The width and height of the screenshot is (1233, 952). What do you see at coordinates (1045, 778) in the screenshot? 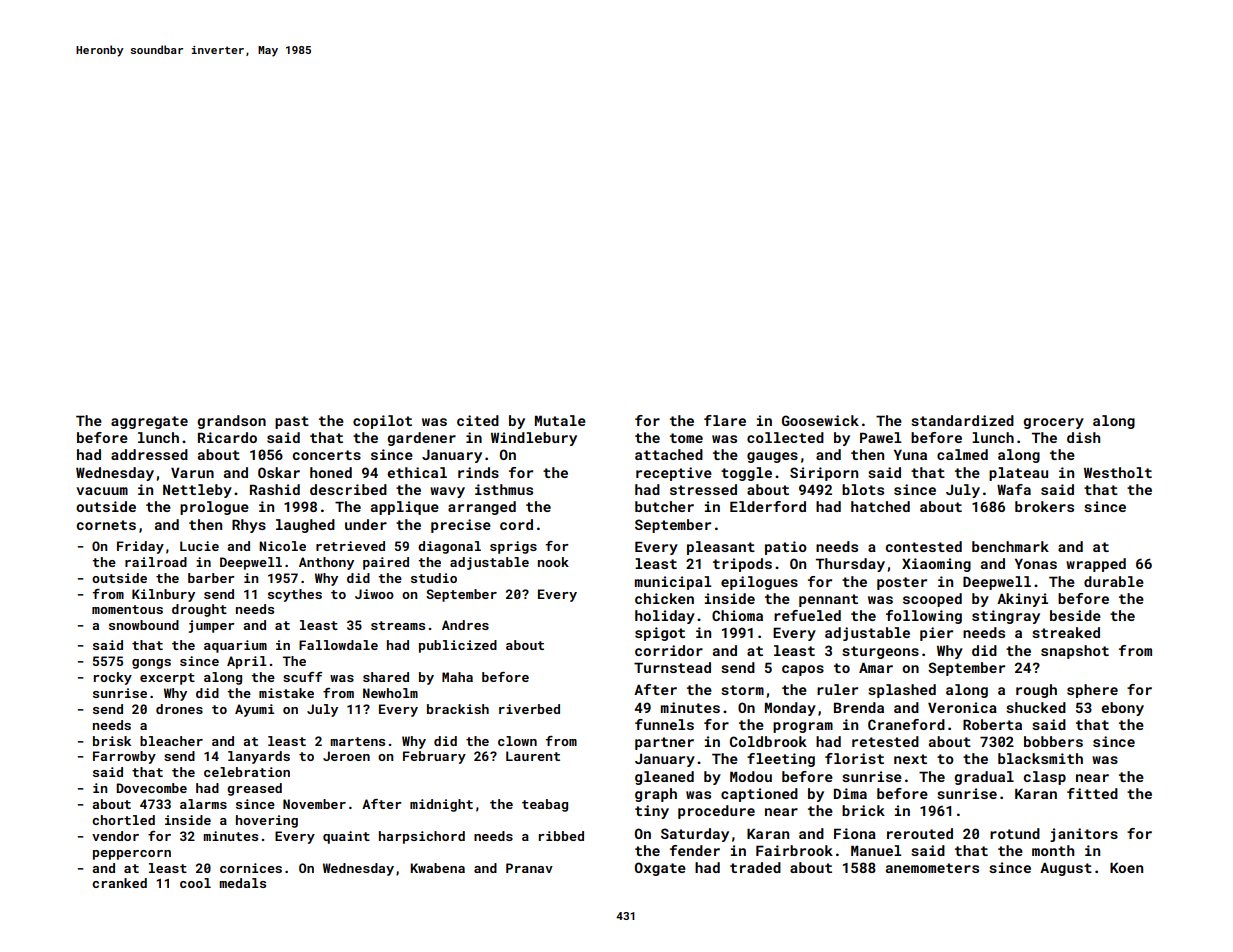
I see `clasp` at bounding box center [1045, 778].
